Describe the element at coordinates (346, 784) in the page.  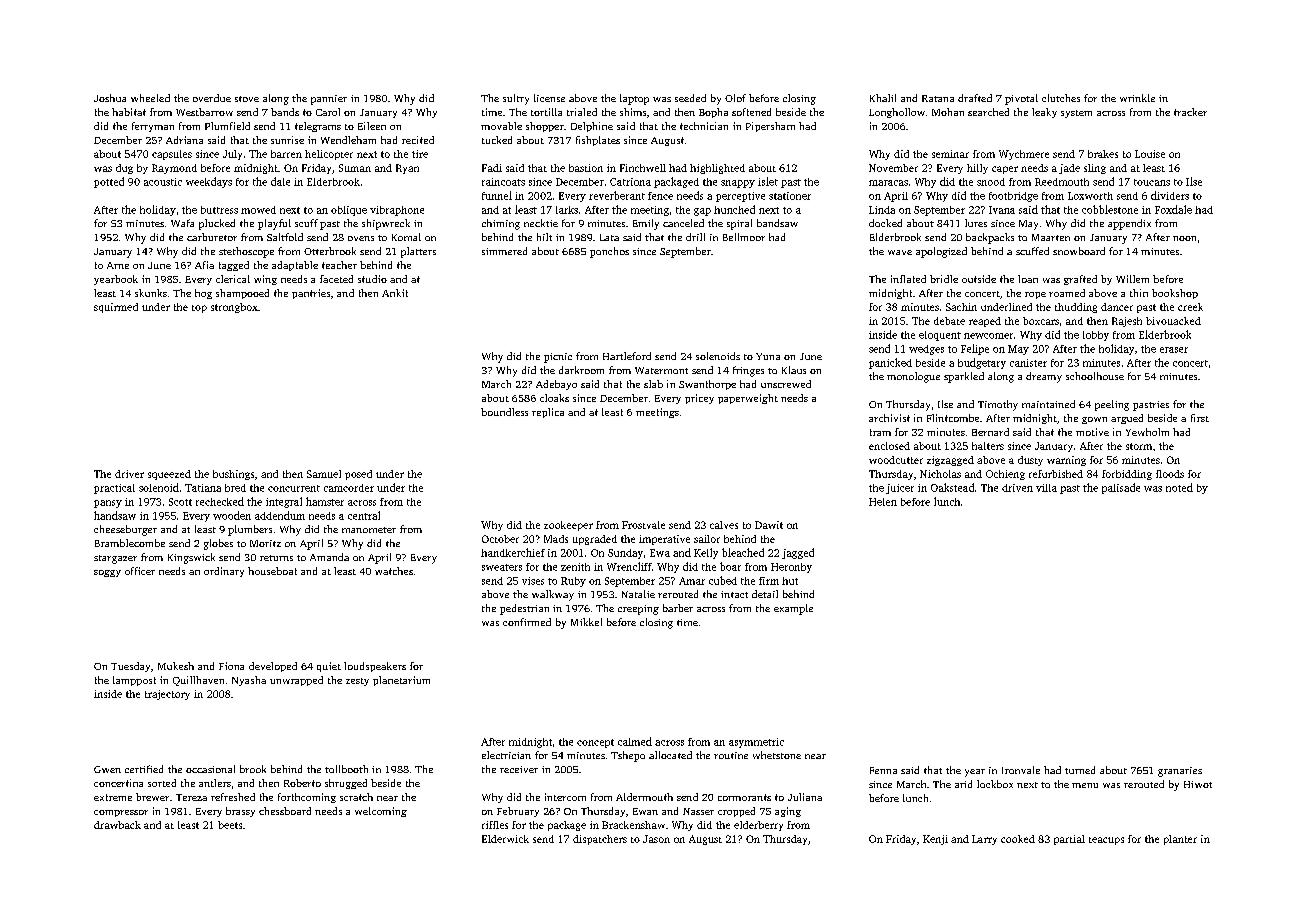
I see `shrugged` at that location.
